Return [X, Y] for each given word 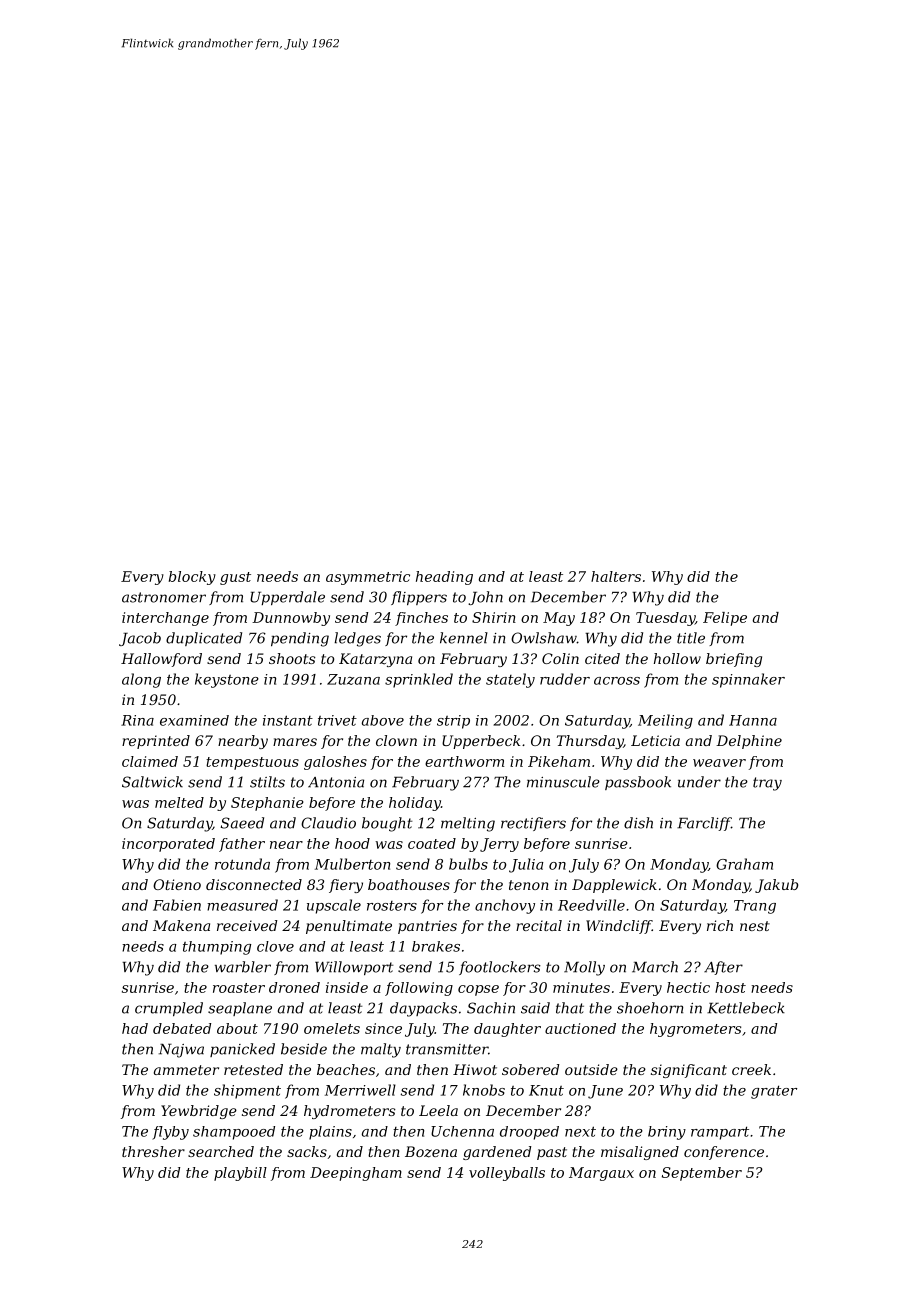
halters [616, 576]
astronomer [164, 597]
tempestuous [252, 763]
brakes [436, 946]
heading [444, 578]
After [723, 968]
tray [767, 784]
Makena [181, 925]
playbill [240, 1174]
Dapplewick [614, 886]
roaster [239, 988]
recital [539, 925]
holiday [415, 804]
